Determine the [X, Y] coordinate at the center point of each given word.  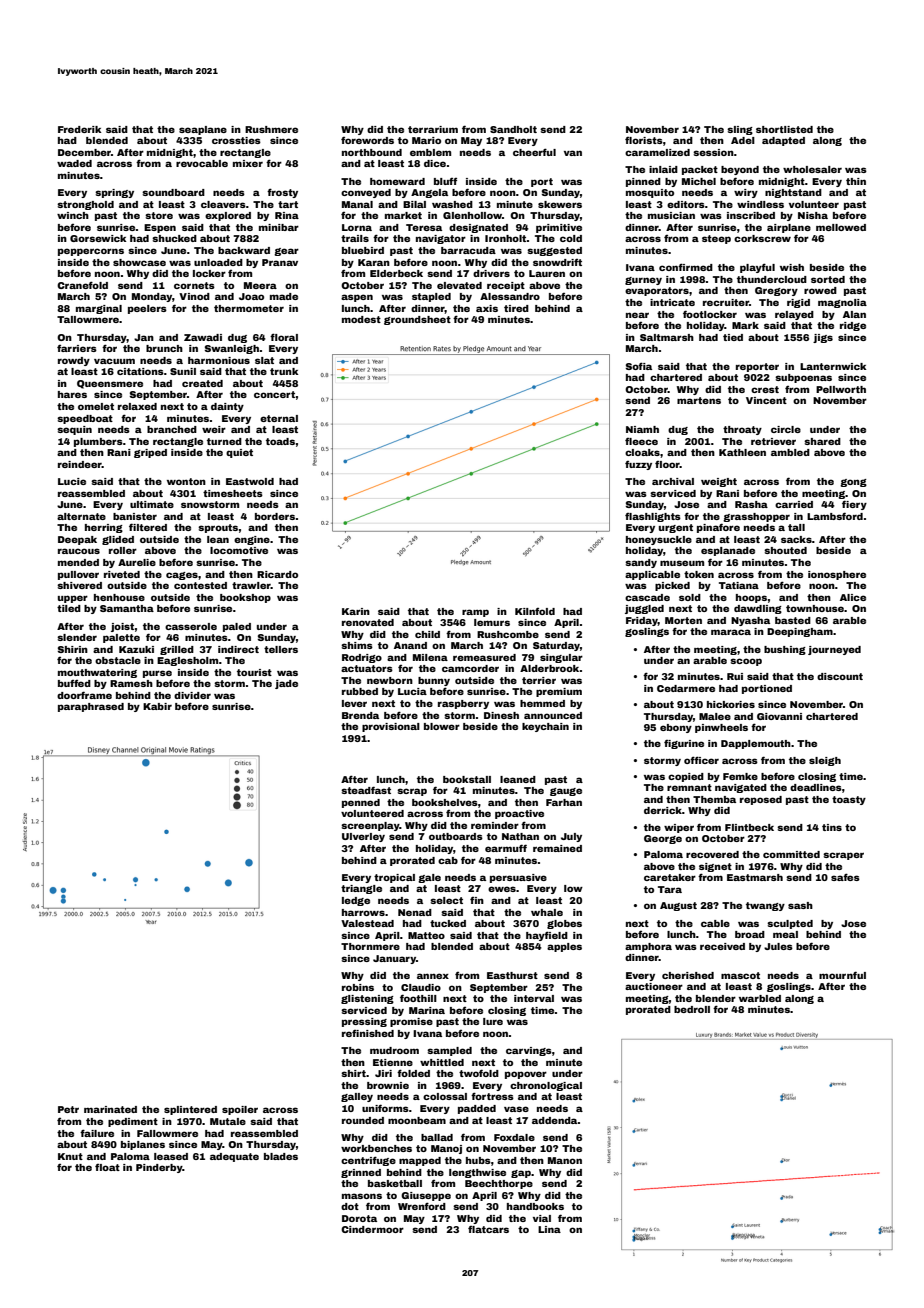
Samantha [127, 608]
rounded [363, 1120]
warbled [760, 998]
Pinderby [159, 1168]
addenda [555, 1120]
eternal [279, 418]
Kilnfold [535, 611]
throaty [742, 430]
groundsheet [417, 320]
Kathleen [742, 452]
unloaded [218, 262]
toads [280, 441]
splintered [190, 1110]
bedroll [692, 1009]
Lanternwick [833, 366]
